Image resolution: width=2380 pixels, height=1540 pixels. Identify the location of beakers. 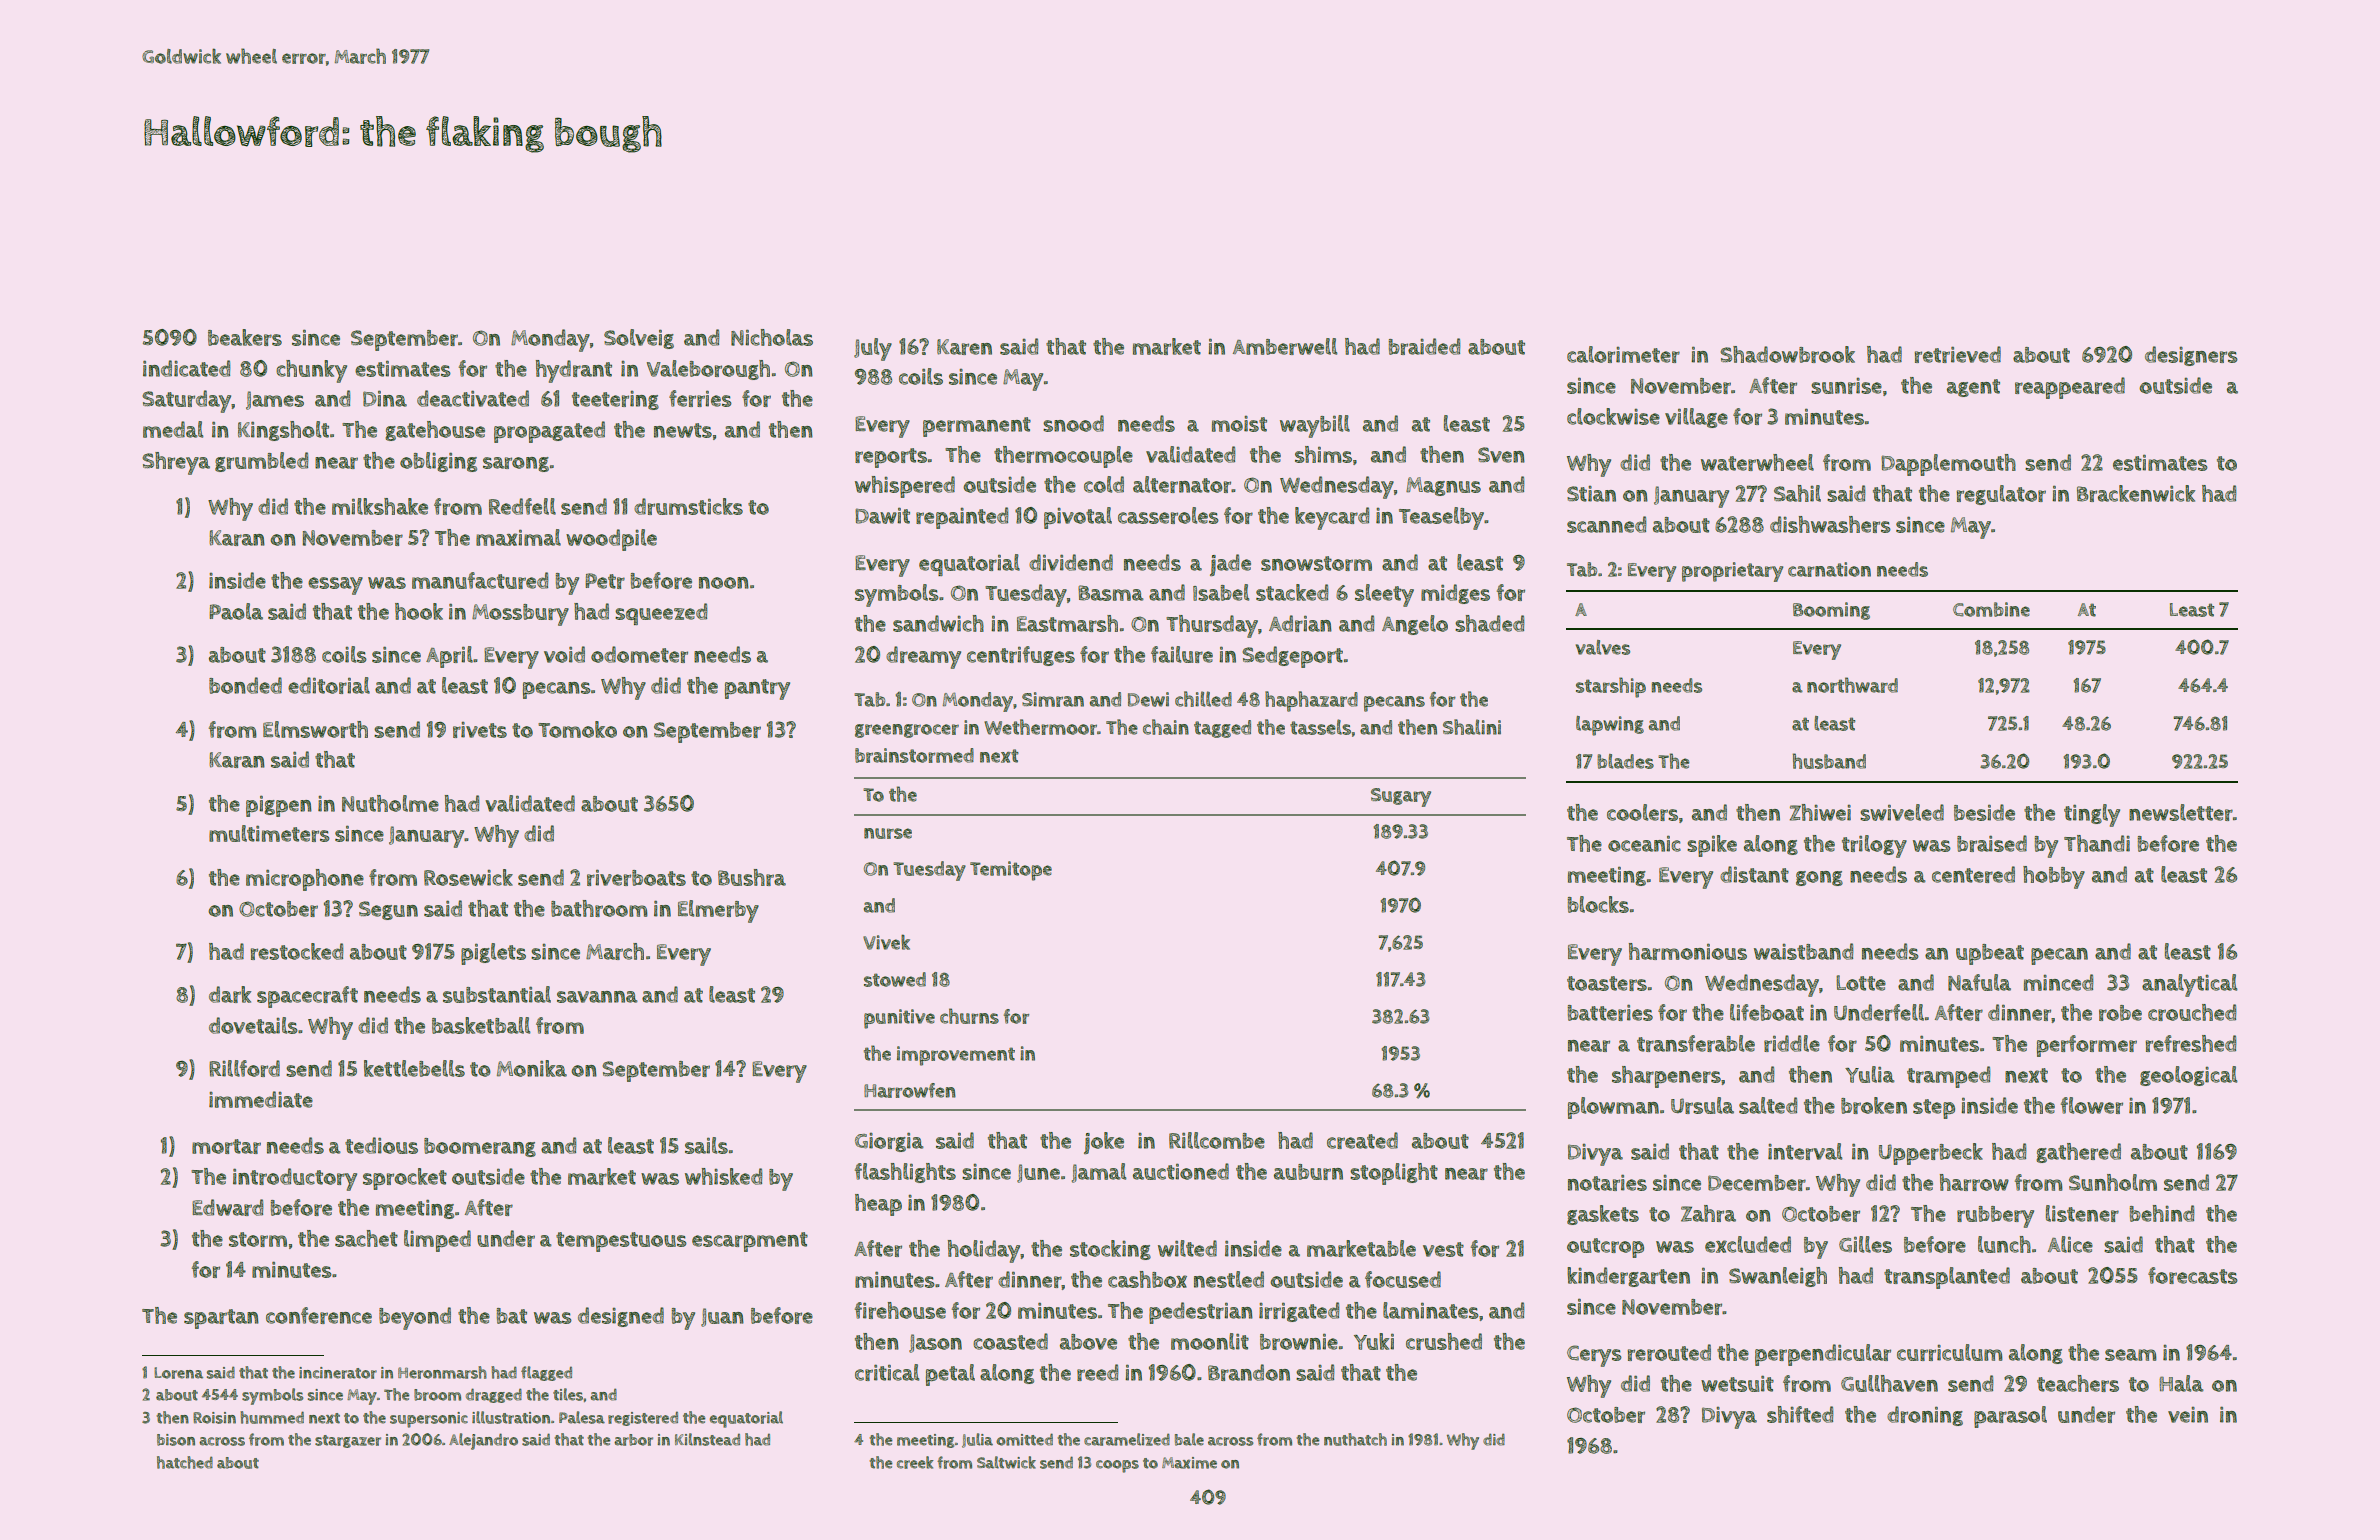
(245, 337).
